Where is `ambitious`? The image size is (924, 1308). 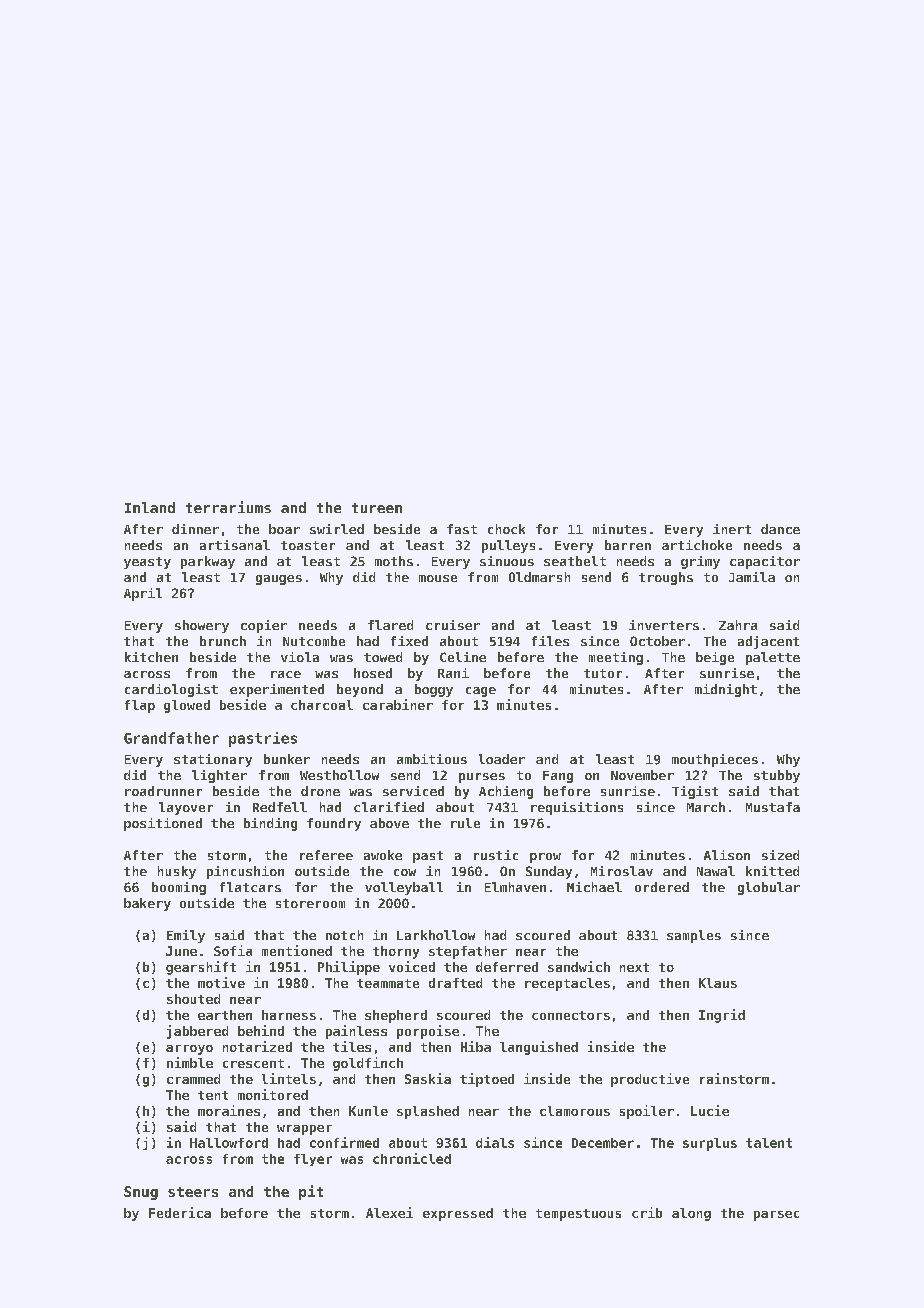
ambitious is located at coordinates (432, 759).
